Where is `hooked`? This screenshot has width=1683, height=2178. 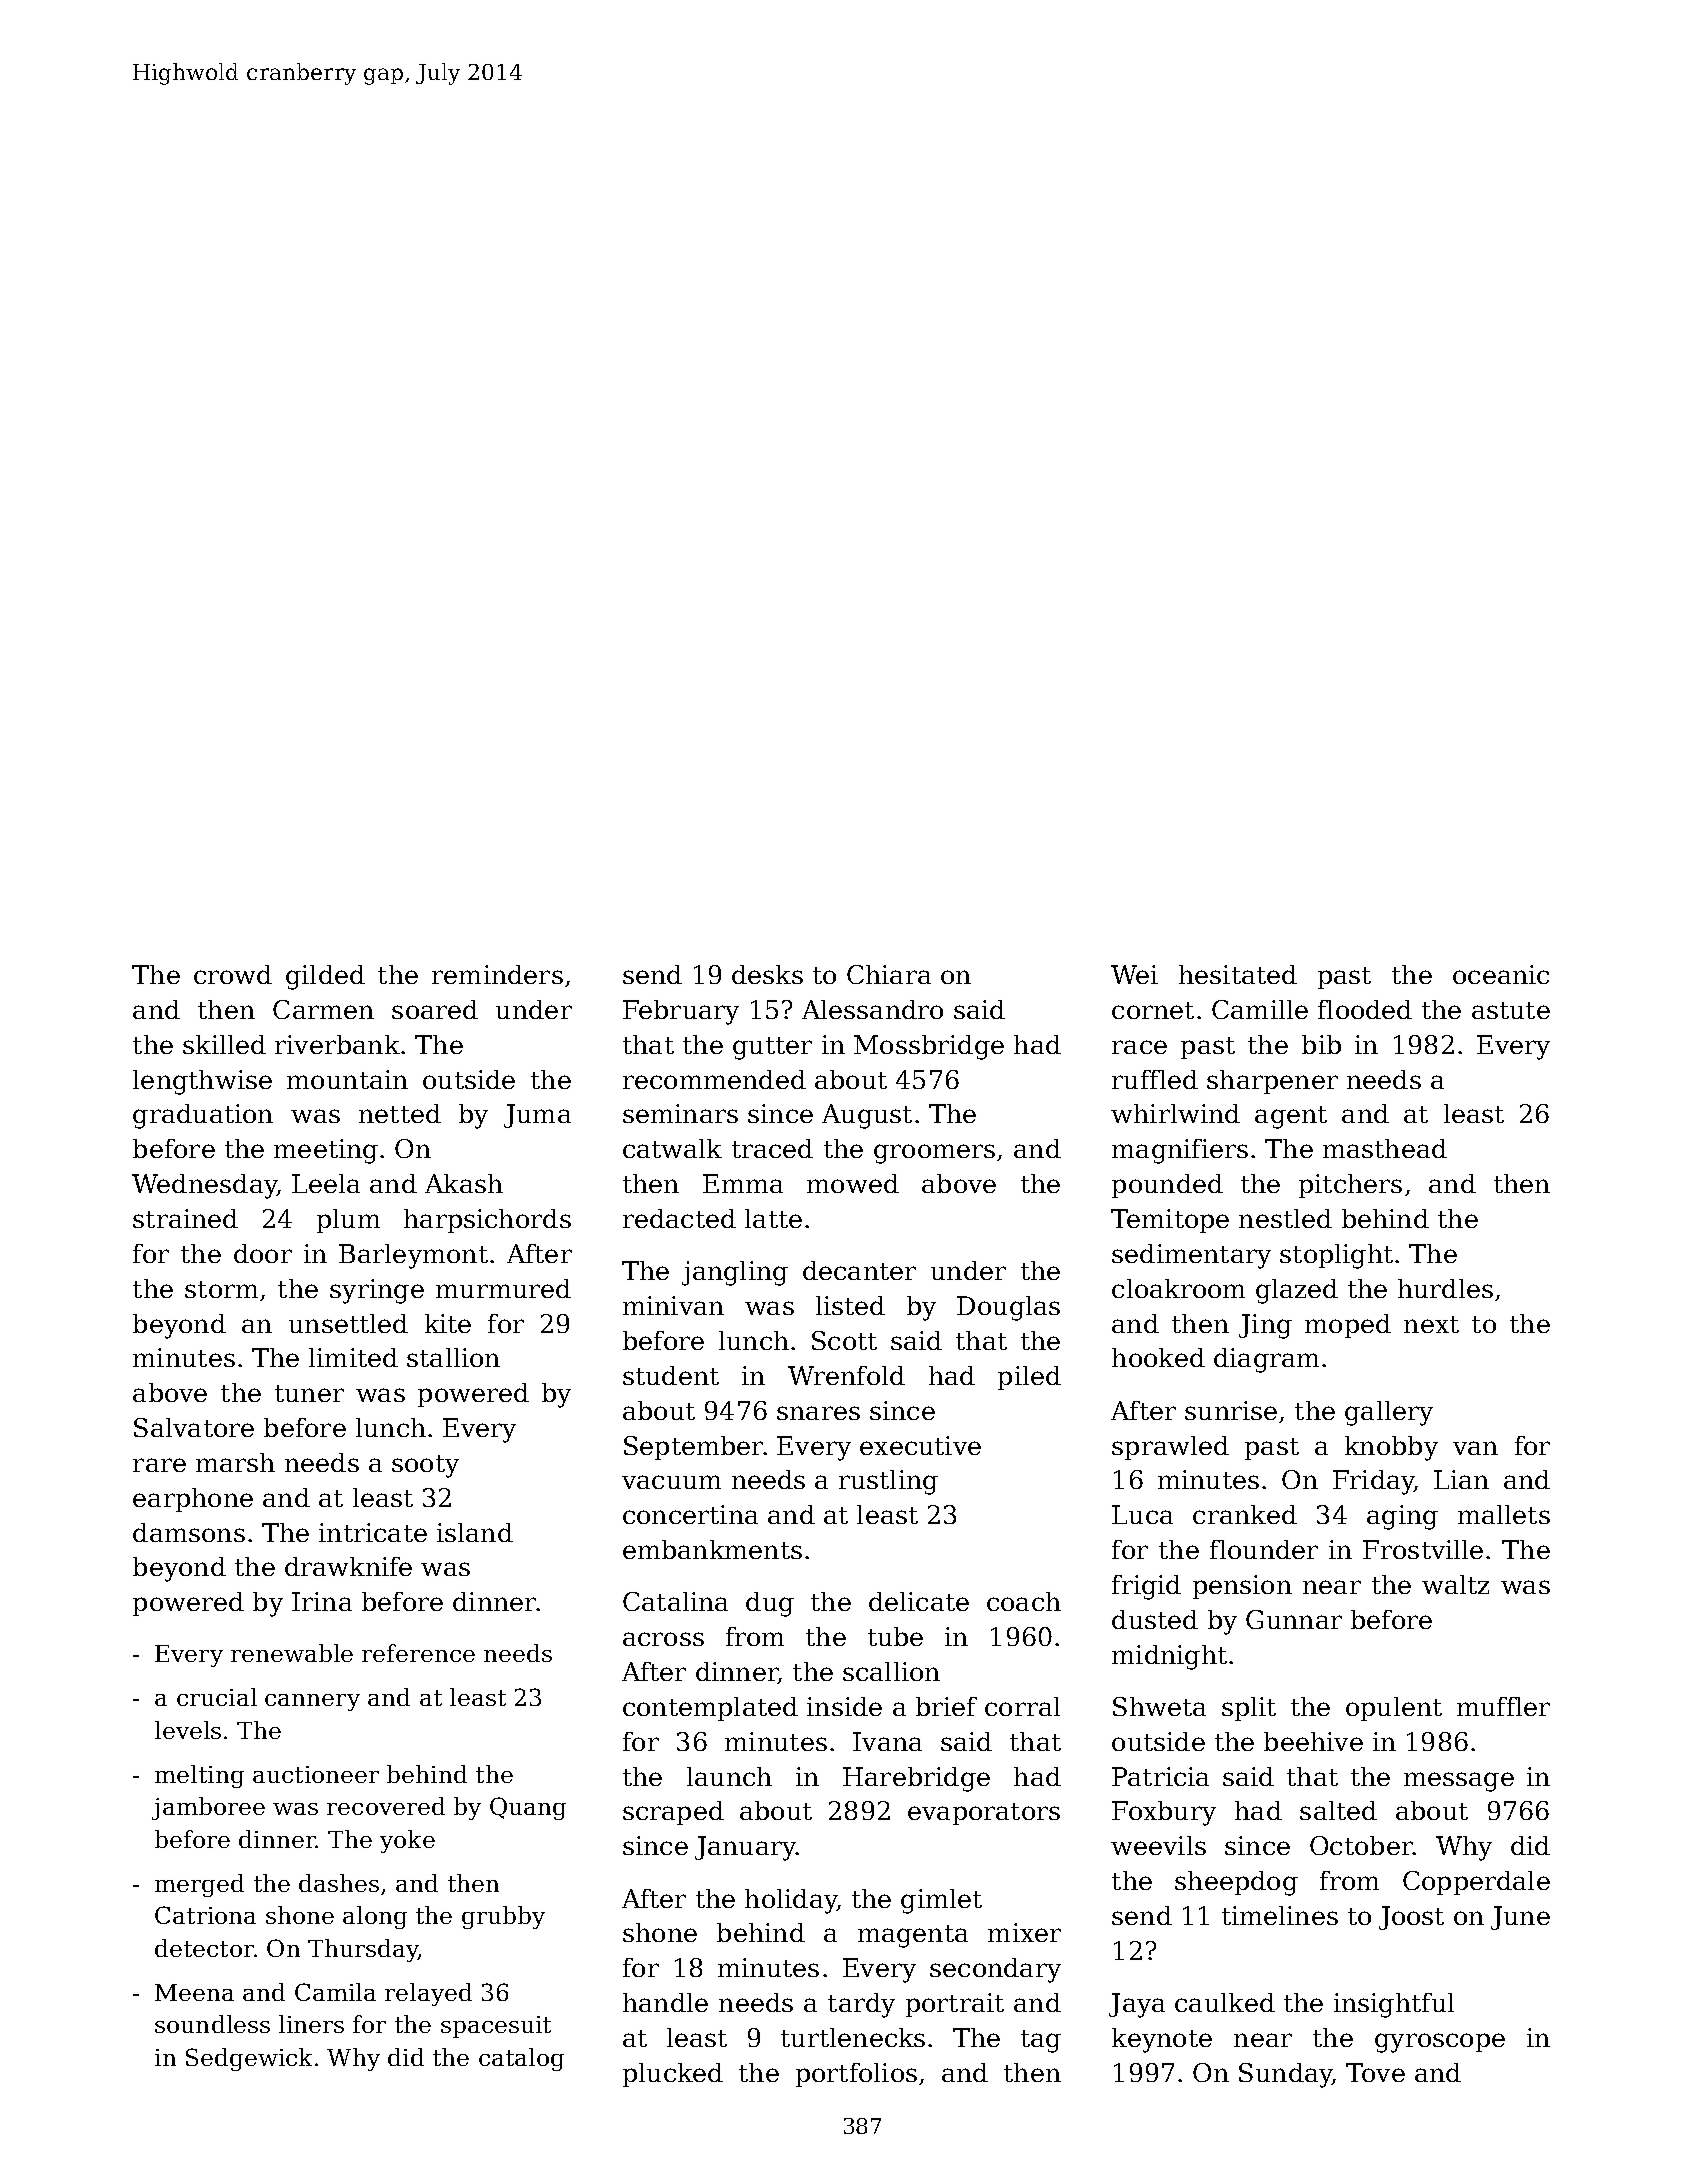
hooked is located at coordinates (1158, 1357).
